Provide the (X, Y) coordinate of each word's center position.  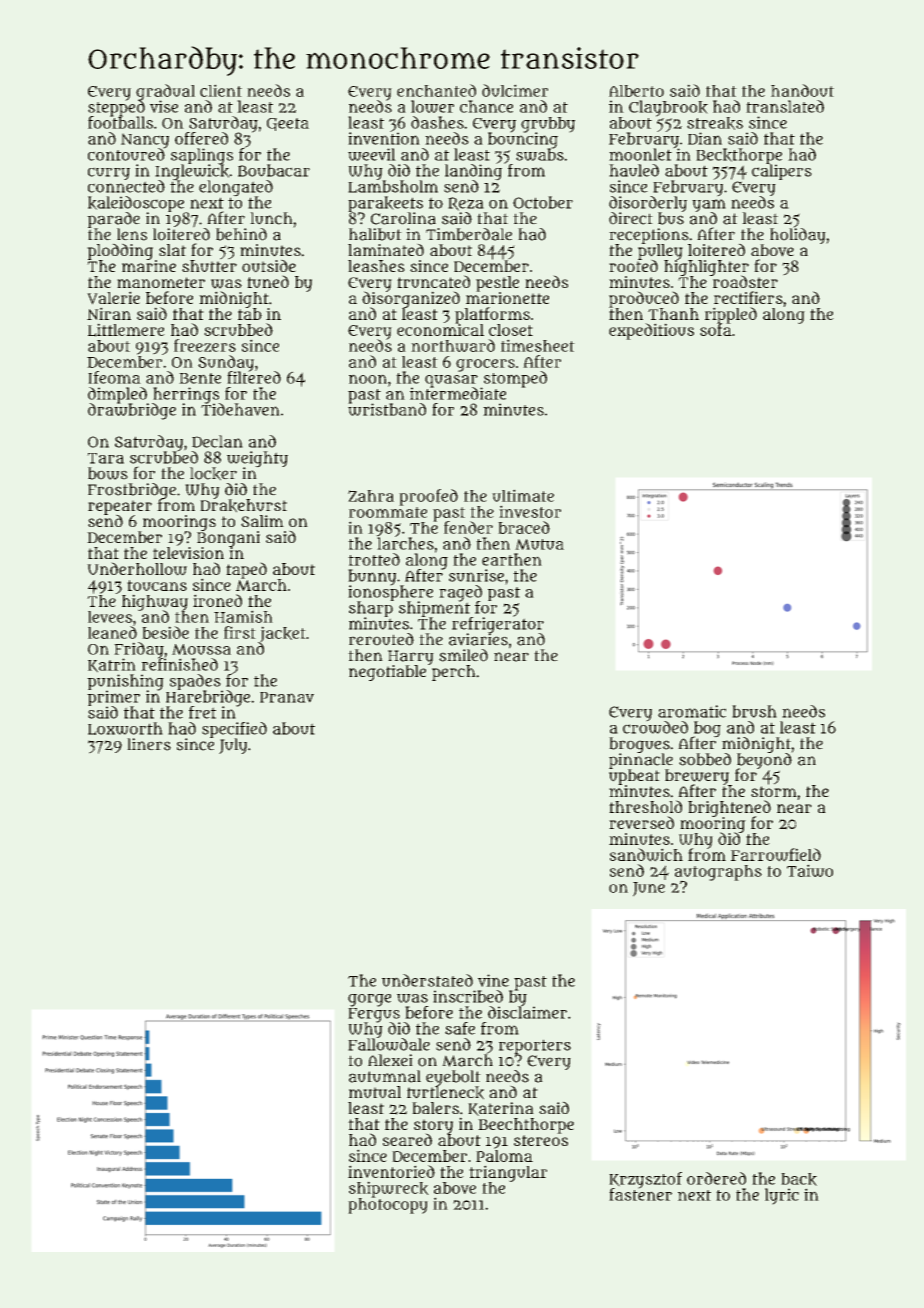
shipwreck (388, 1190)
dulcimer (515, 90)
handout (802, 90)
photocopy (388, 1206)
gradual (165, 92)
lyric (782, 1196)
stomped (515, 379)
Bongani (228, 539)
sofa (716, 329)
